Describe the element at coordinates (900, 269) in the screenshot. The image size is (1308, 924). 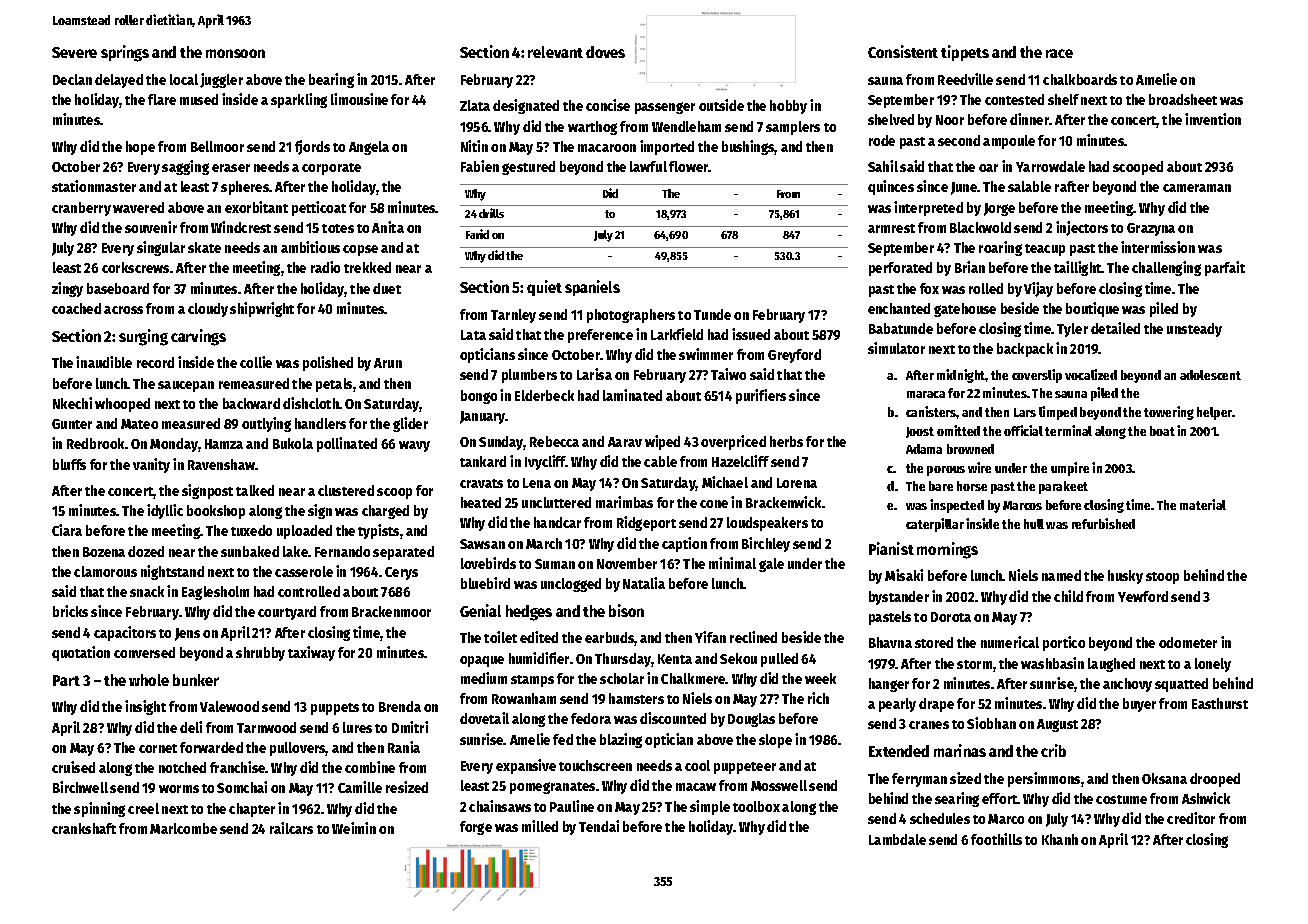
I see `perforated` at that location.
